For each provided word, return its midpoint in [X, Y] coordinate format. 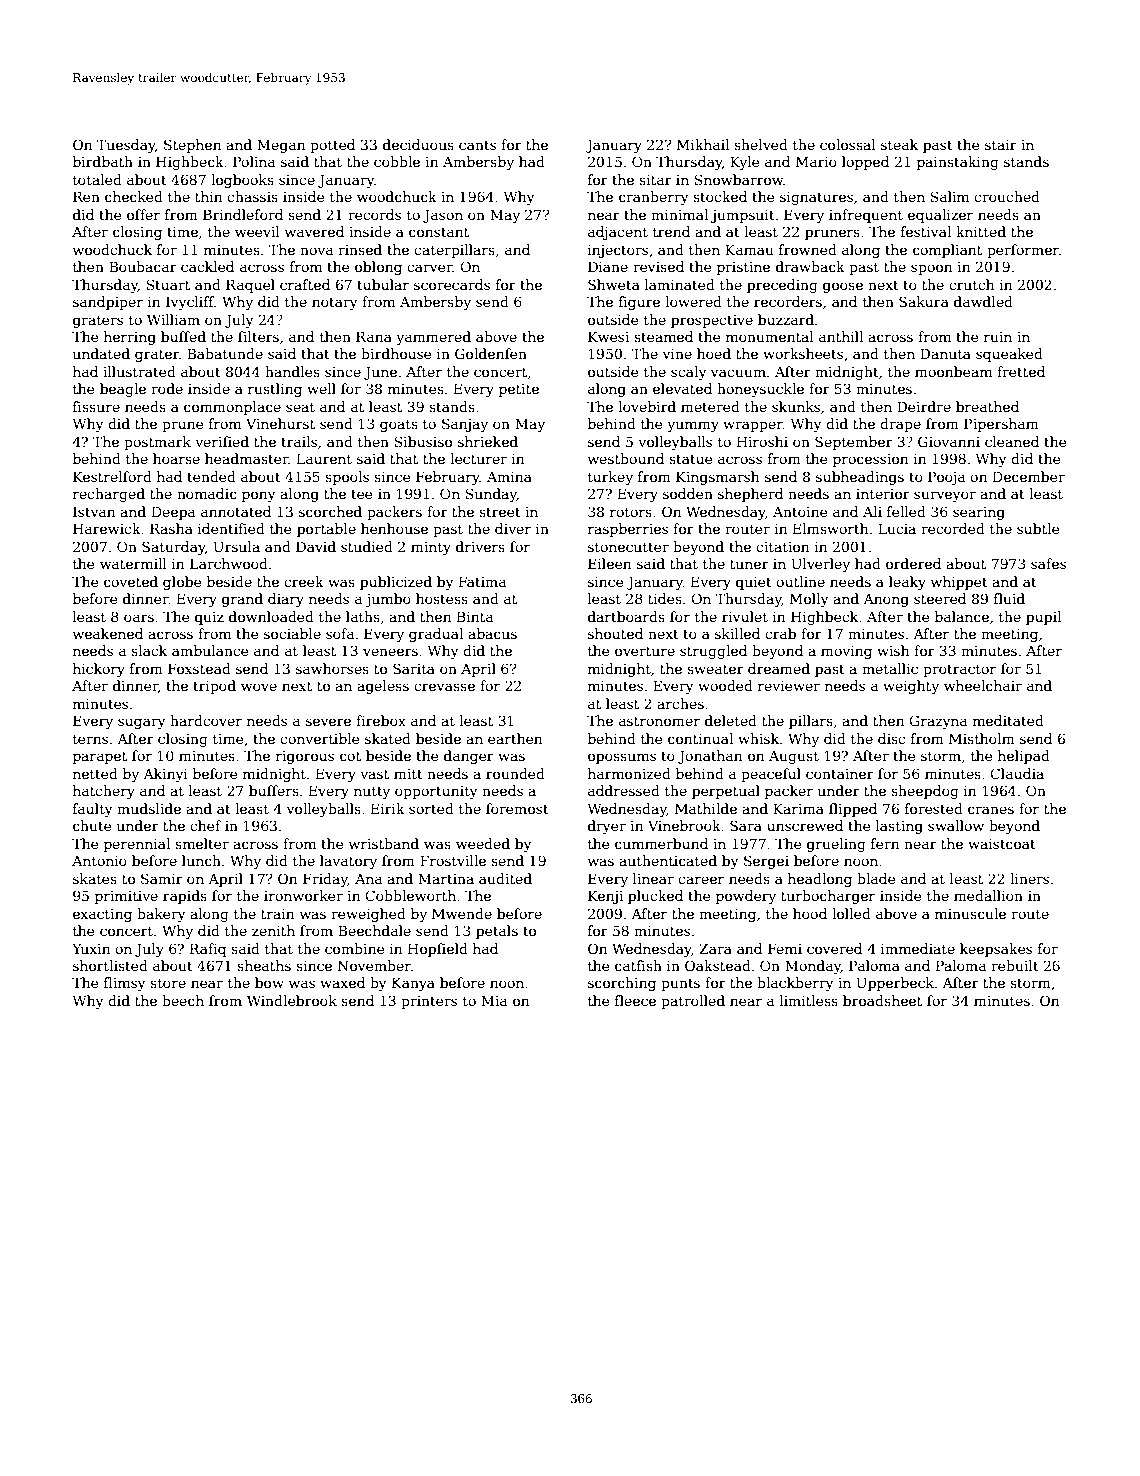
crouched [1007, 196]
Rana [374, 336]
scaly [689, 373]
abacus [492, 633]
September [854, 443]
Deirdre [924, 406]
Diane [608, 266]
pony [259, 496]
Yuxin [91, 948]
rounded [515, 773]
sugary [142, 723]
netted [95, 773]
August [794, 757]
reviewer [789, 686]
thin [208, 196]
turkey [610, 478]
